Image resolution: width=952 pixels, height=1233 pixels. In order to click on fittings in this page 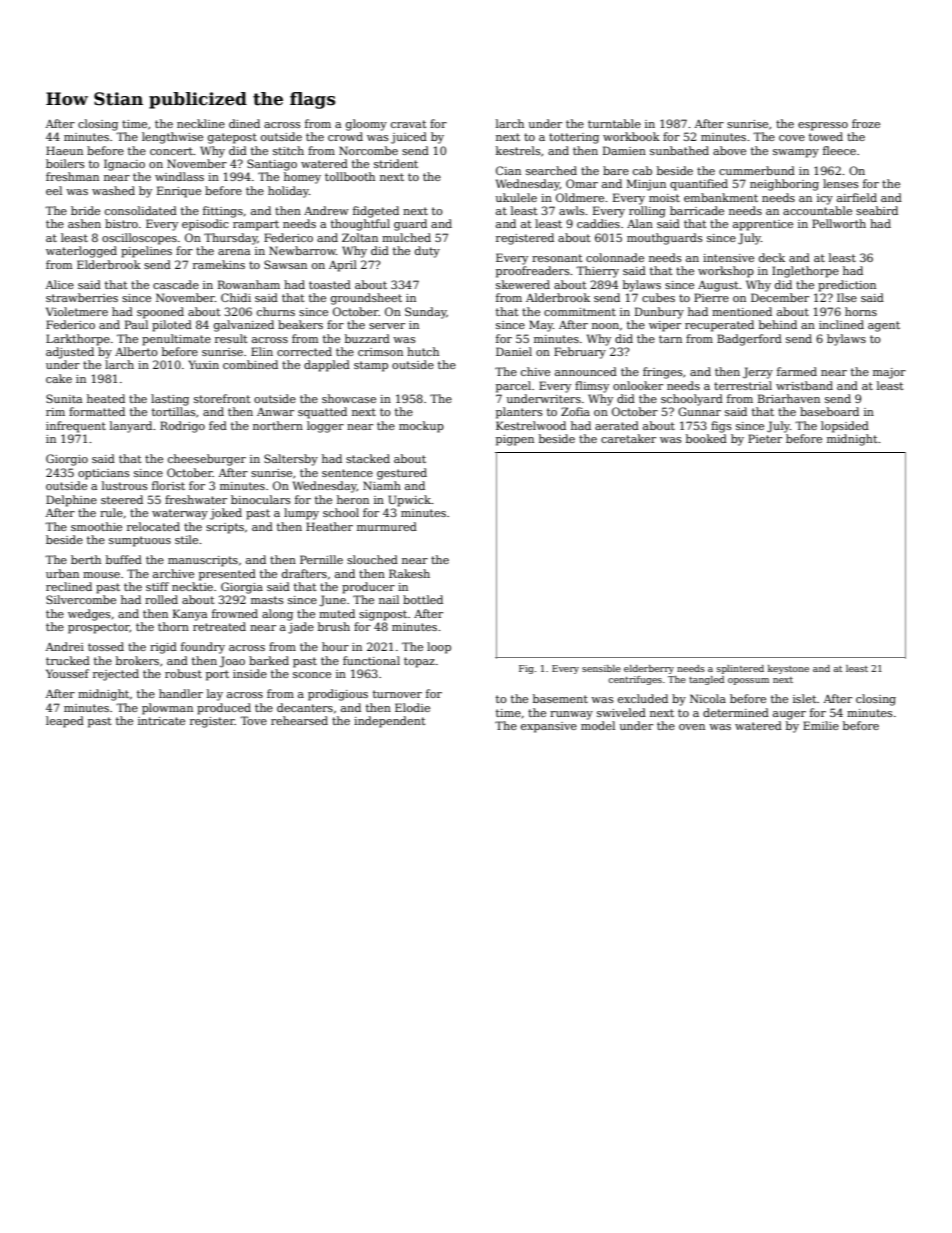, I will do `click(223, 212)`.
